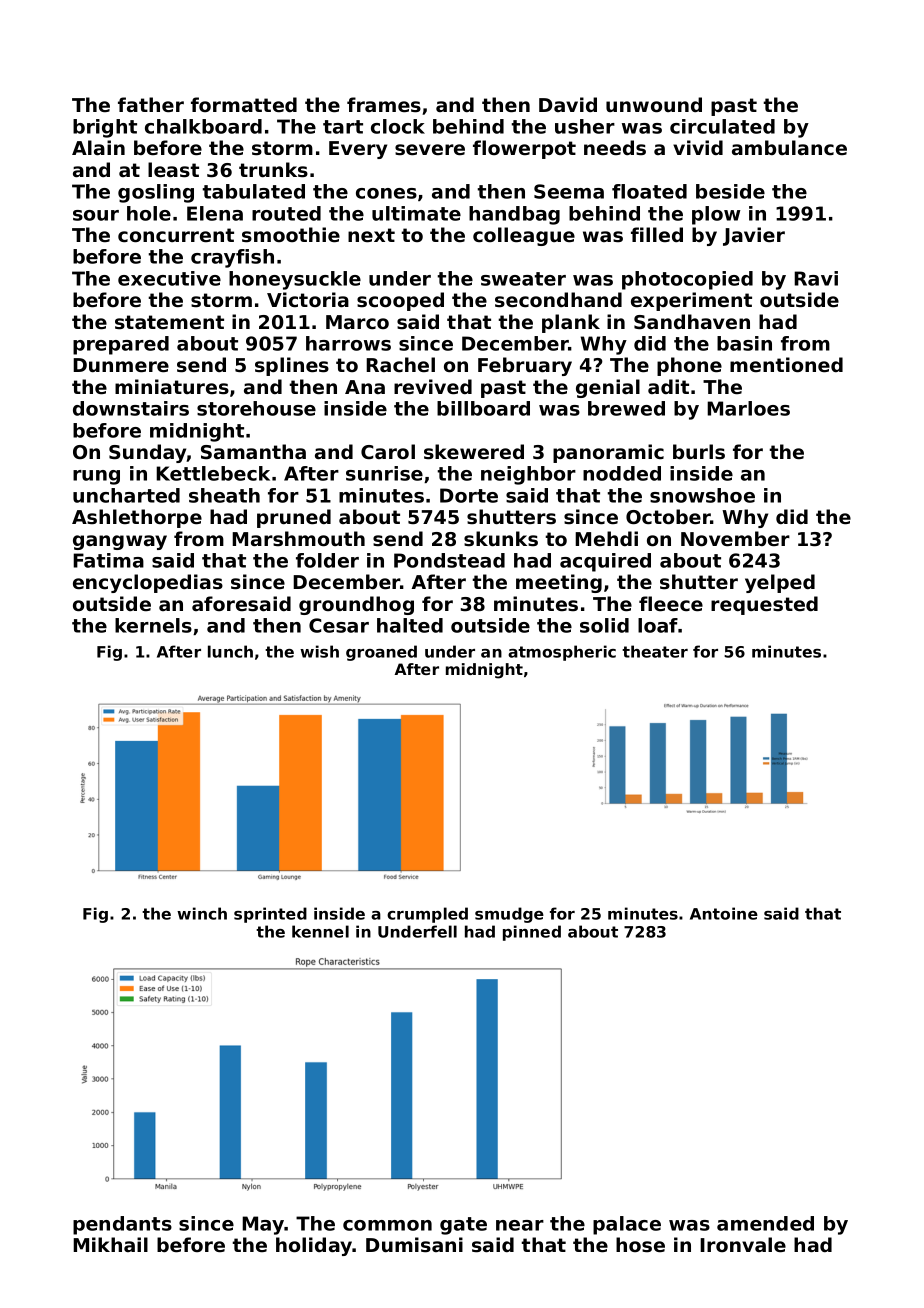  What do you see at coordinates (270, 915) in the screenshot?
I see `sprinted` at bounding box center [270, 915].
